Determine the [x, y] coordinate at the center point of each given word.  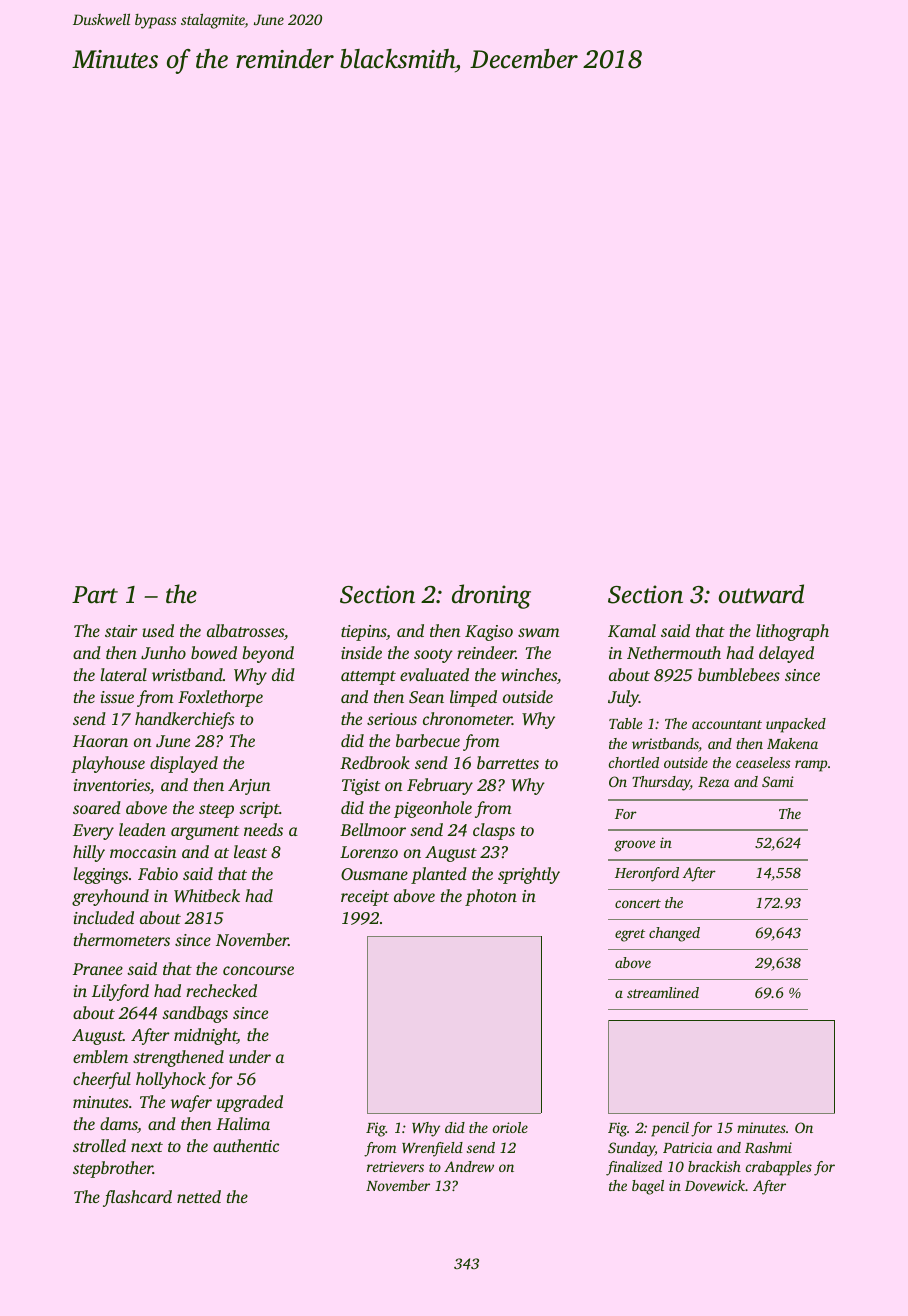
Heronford [647, 874]
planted [439, 875]
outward [761, 594]
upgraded [250, 1103]
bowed [214, 652]
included [103, 917]
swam [539, 632]
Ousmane [374, 874]
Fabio [158, 873]
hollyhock [171, 1080]
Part [95, 595]
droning [491, 596]
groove [634, 846]
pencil [670, 1129]
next [147, 1147]
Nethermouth [674, 652]
